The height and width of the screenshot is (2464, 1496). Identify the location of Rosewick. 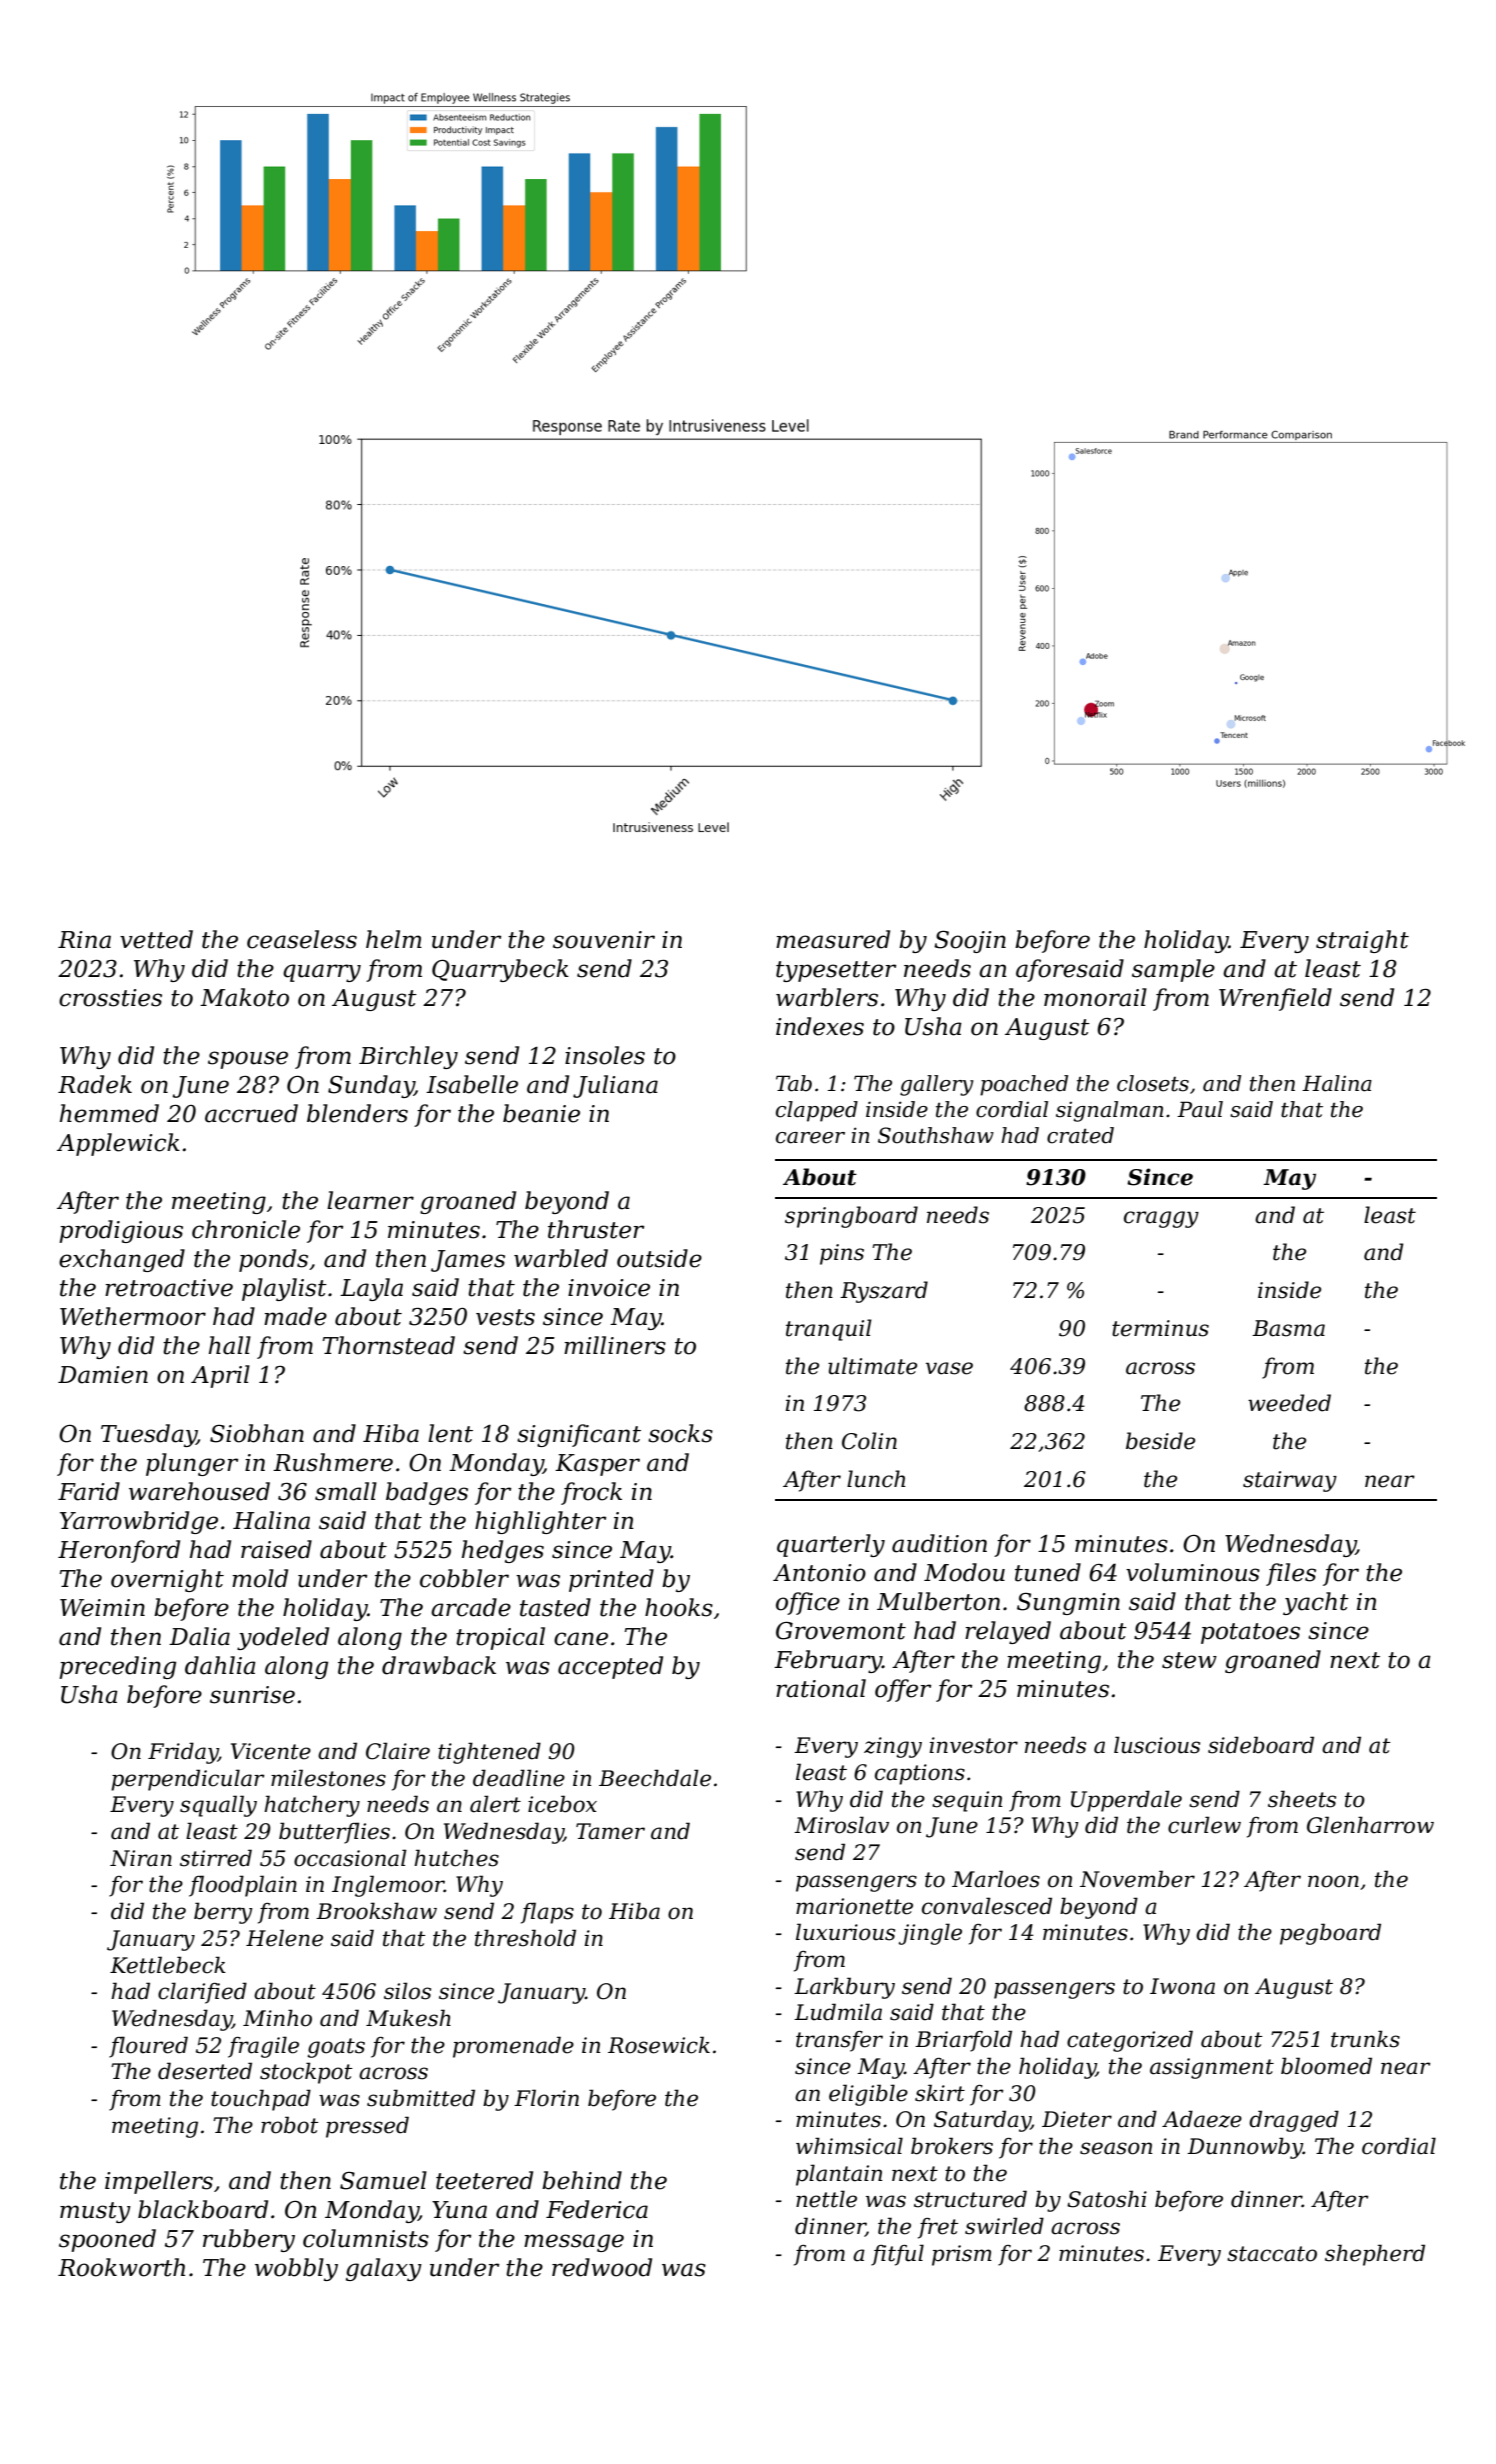
(659, 2045).
